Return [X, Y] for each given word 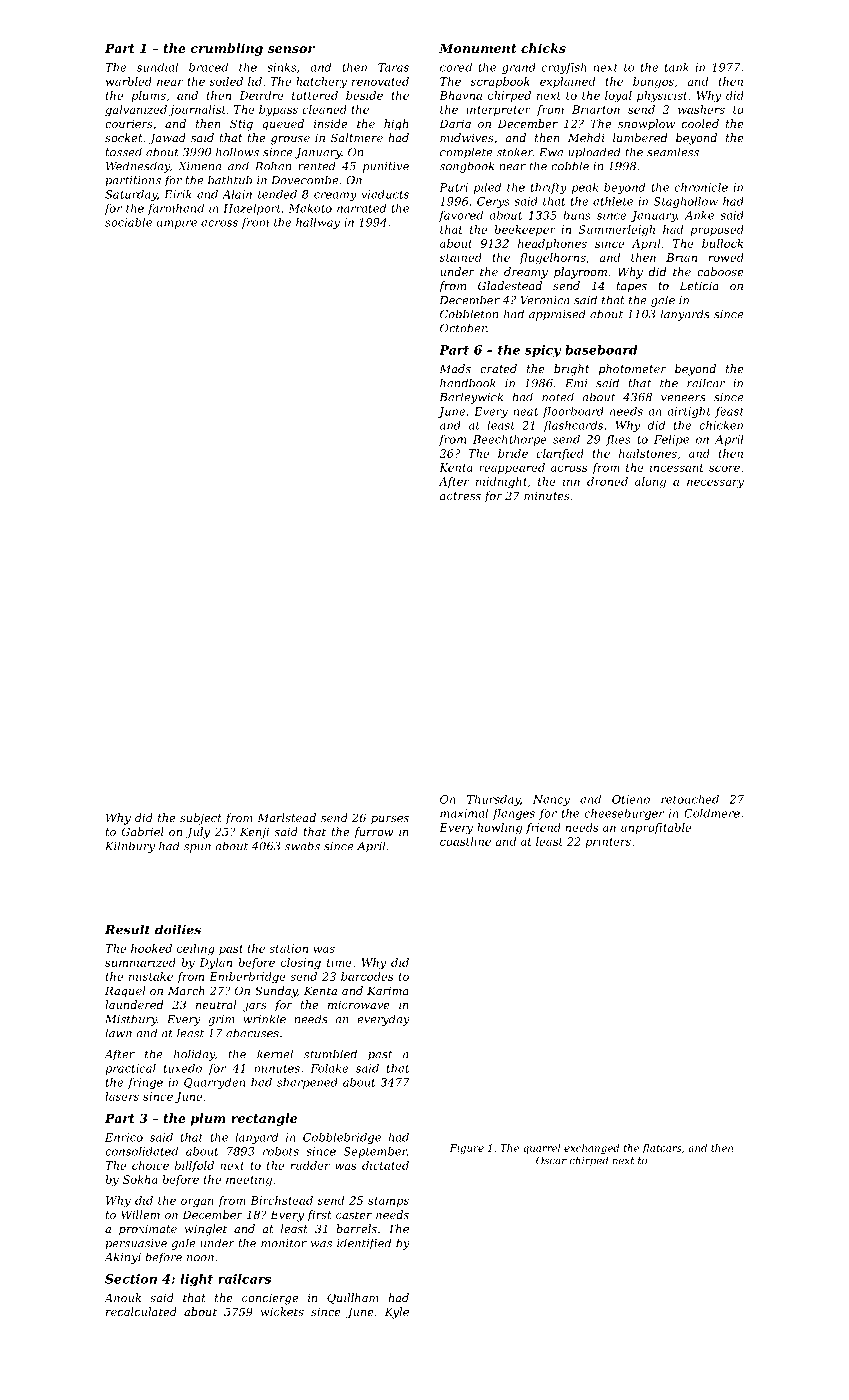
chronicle [701, 187]
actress [460, 496]
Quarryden [214, 1083]
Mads [455, 368]
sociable [128, 222]
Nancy [551, 800]
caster [354, 1215]
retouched [690, 799]
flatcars [662, 1149]
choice [150, 1165]
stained [461, 257]
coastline [465, 841]
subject [201, 819]
